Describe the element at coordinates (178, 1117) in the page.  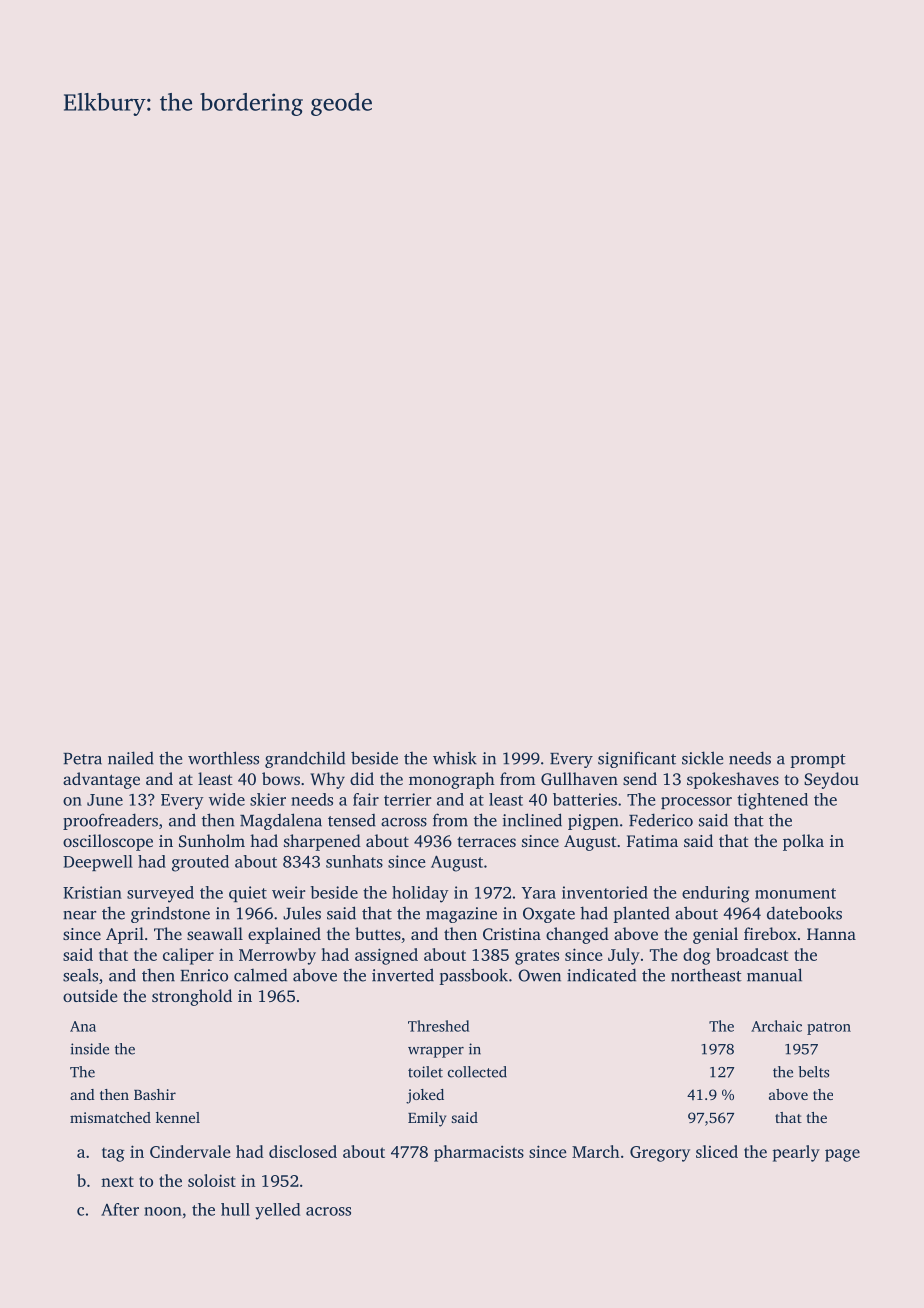
I see `kennel` at that location.
